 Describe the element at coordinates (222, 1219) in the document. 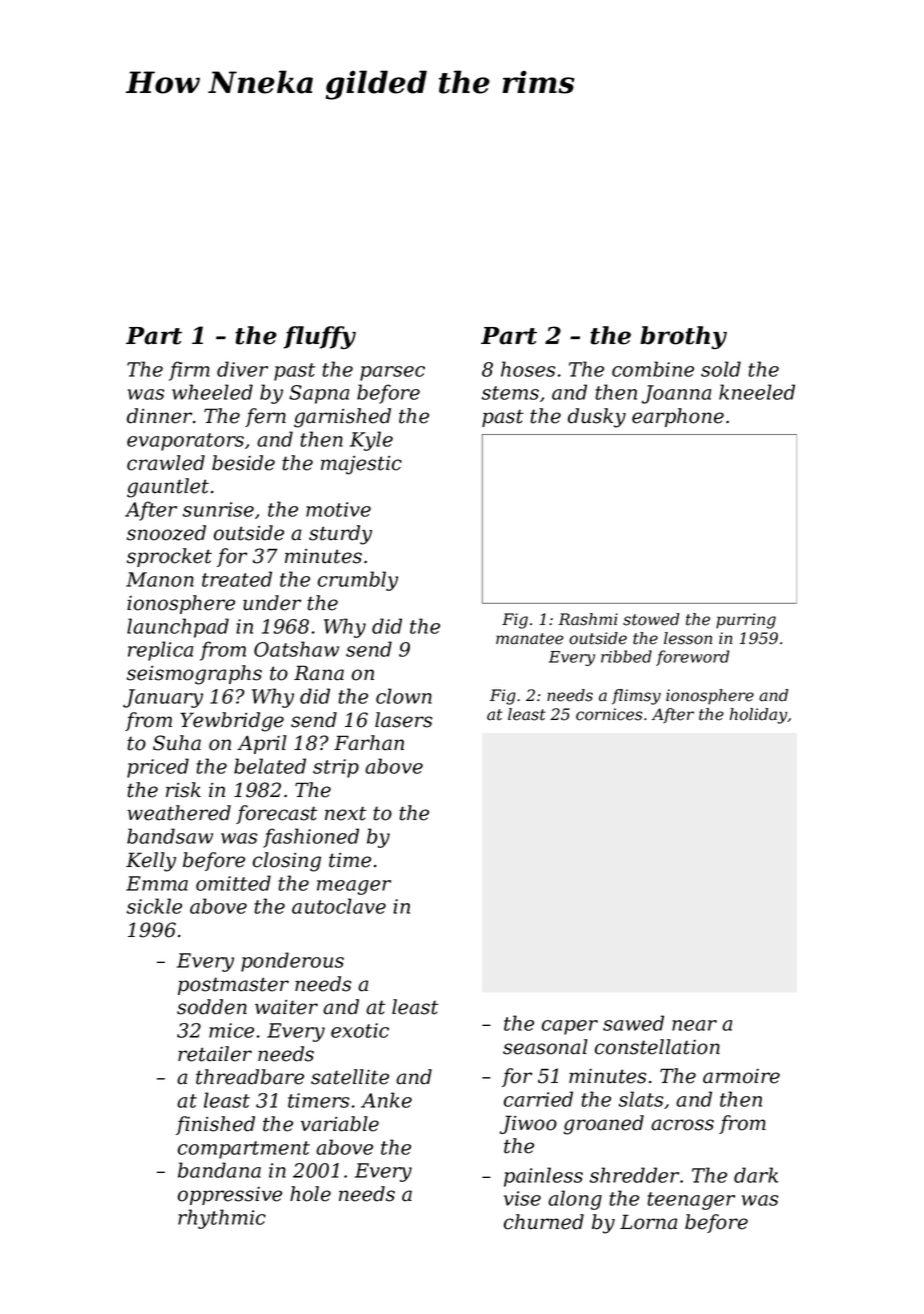

I see `rhythmic` at that location.
